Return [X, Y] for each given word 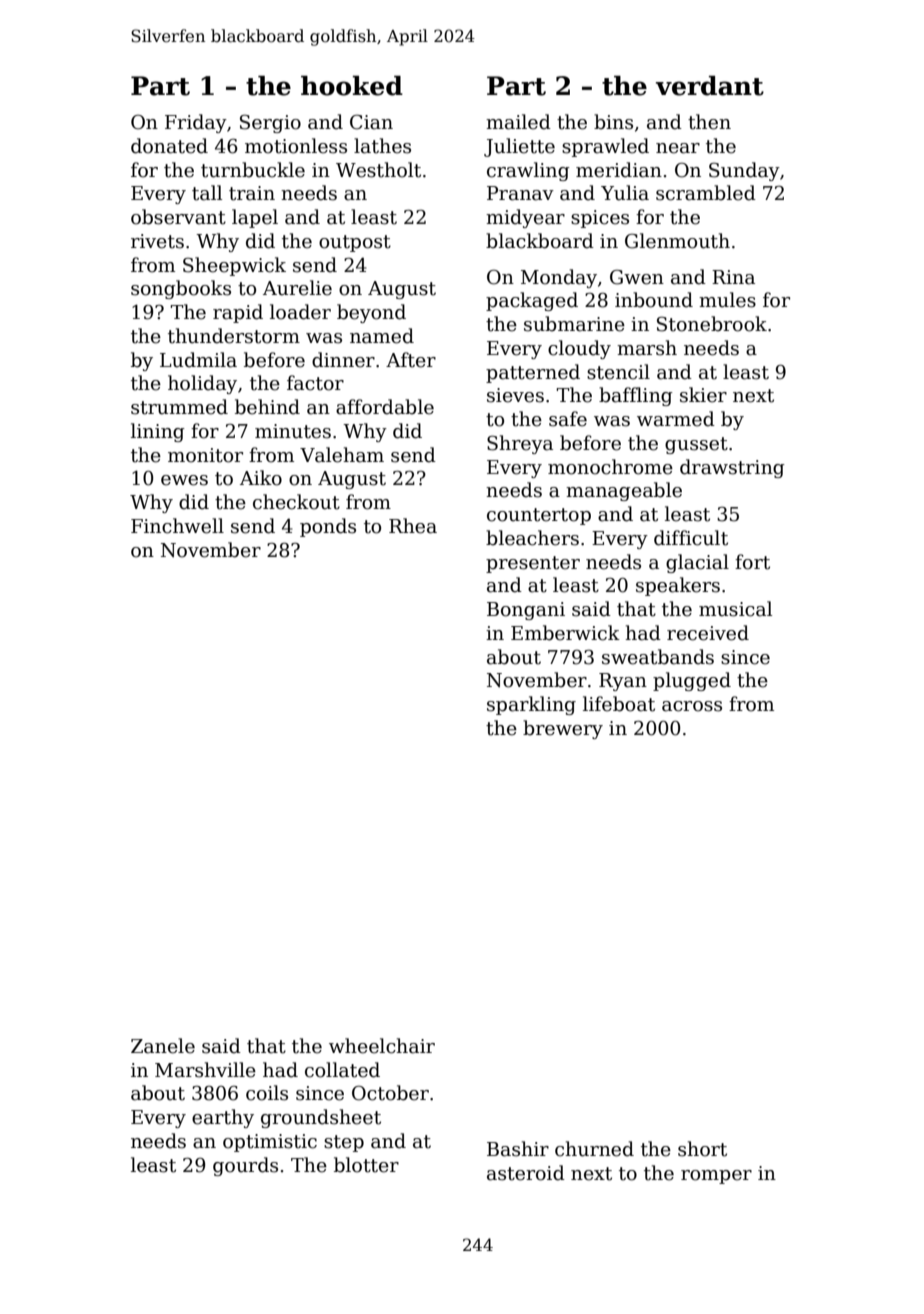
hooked [352, 86]
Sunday [744, 171]
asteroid [526, 1173]
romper [716, 1177]
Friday [196, 123]
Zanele [163, 1046]
